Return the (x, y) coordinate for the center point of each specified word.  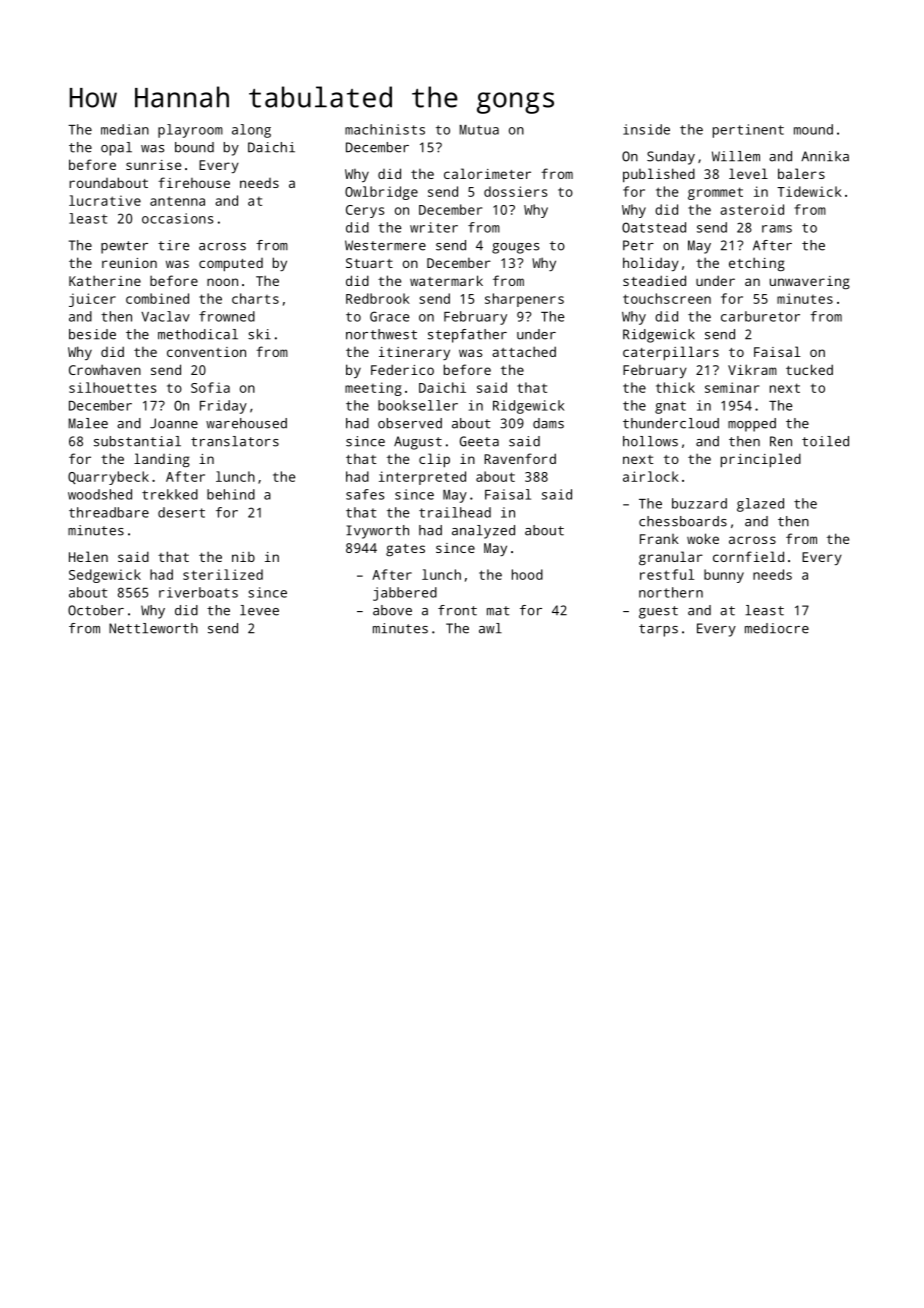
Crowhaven (105, 369)
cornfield (748, 556)
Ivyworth (377, 532)
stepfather (467, 336)
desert (181, 512)
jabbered (405, 594)
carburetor (760, 316)
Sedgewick (105, 576)
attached (524, 351)
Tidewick (809, 191)
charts (255, 298)
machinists (385, 129)
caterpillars (671, 353)
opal (116, 149)
